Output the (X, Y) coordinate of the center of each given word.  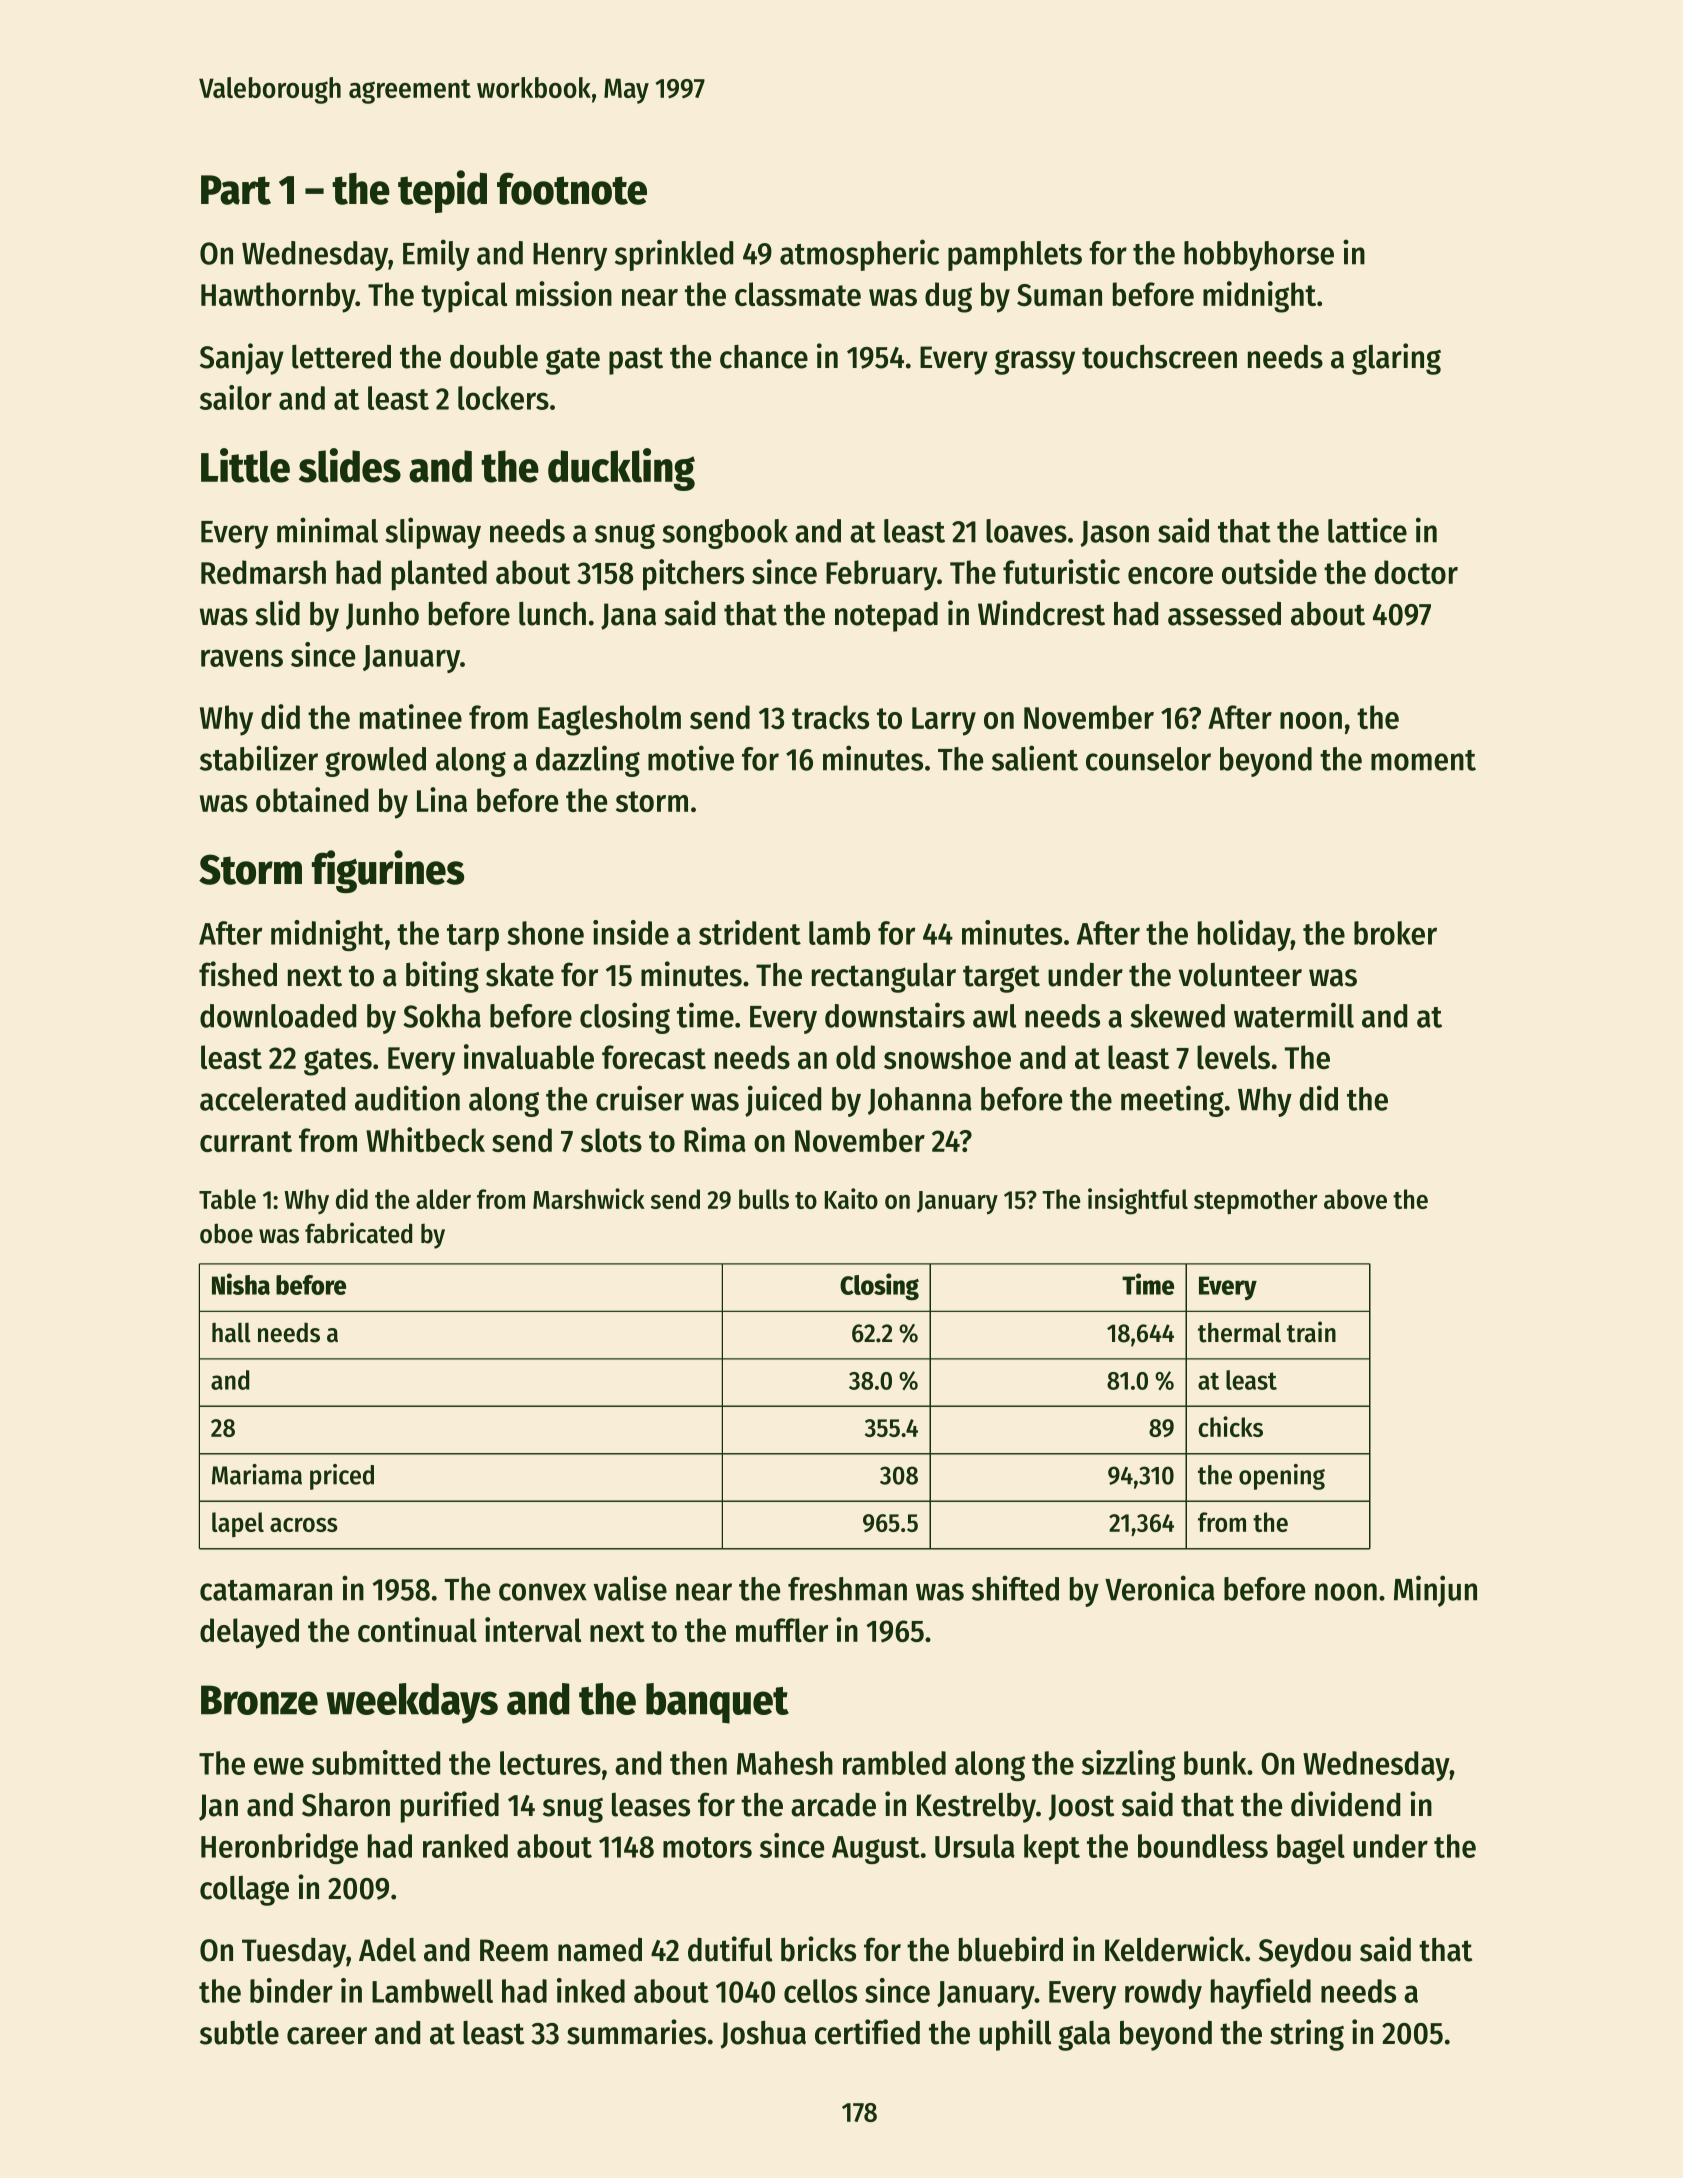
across (304, 1525)
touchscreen (1159, 357)
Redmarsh (263, 572)
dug (948, 297)
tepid (442, 191)
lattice (1367, 530)
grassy (1035, 362)
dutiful (730, 1949)
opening (1282, 1477)
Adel (387, 1950)
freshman (847, 1589)
